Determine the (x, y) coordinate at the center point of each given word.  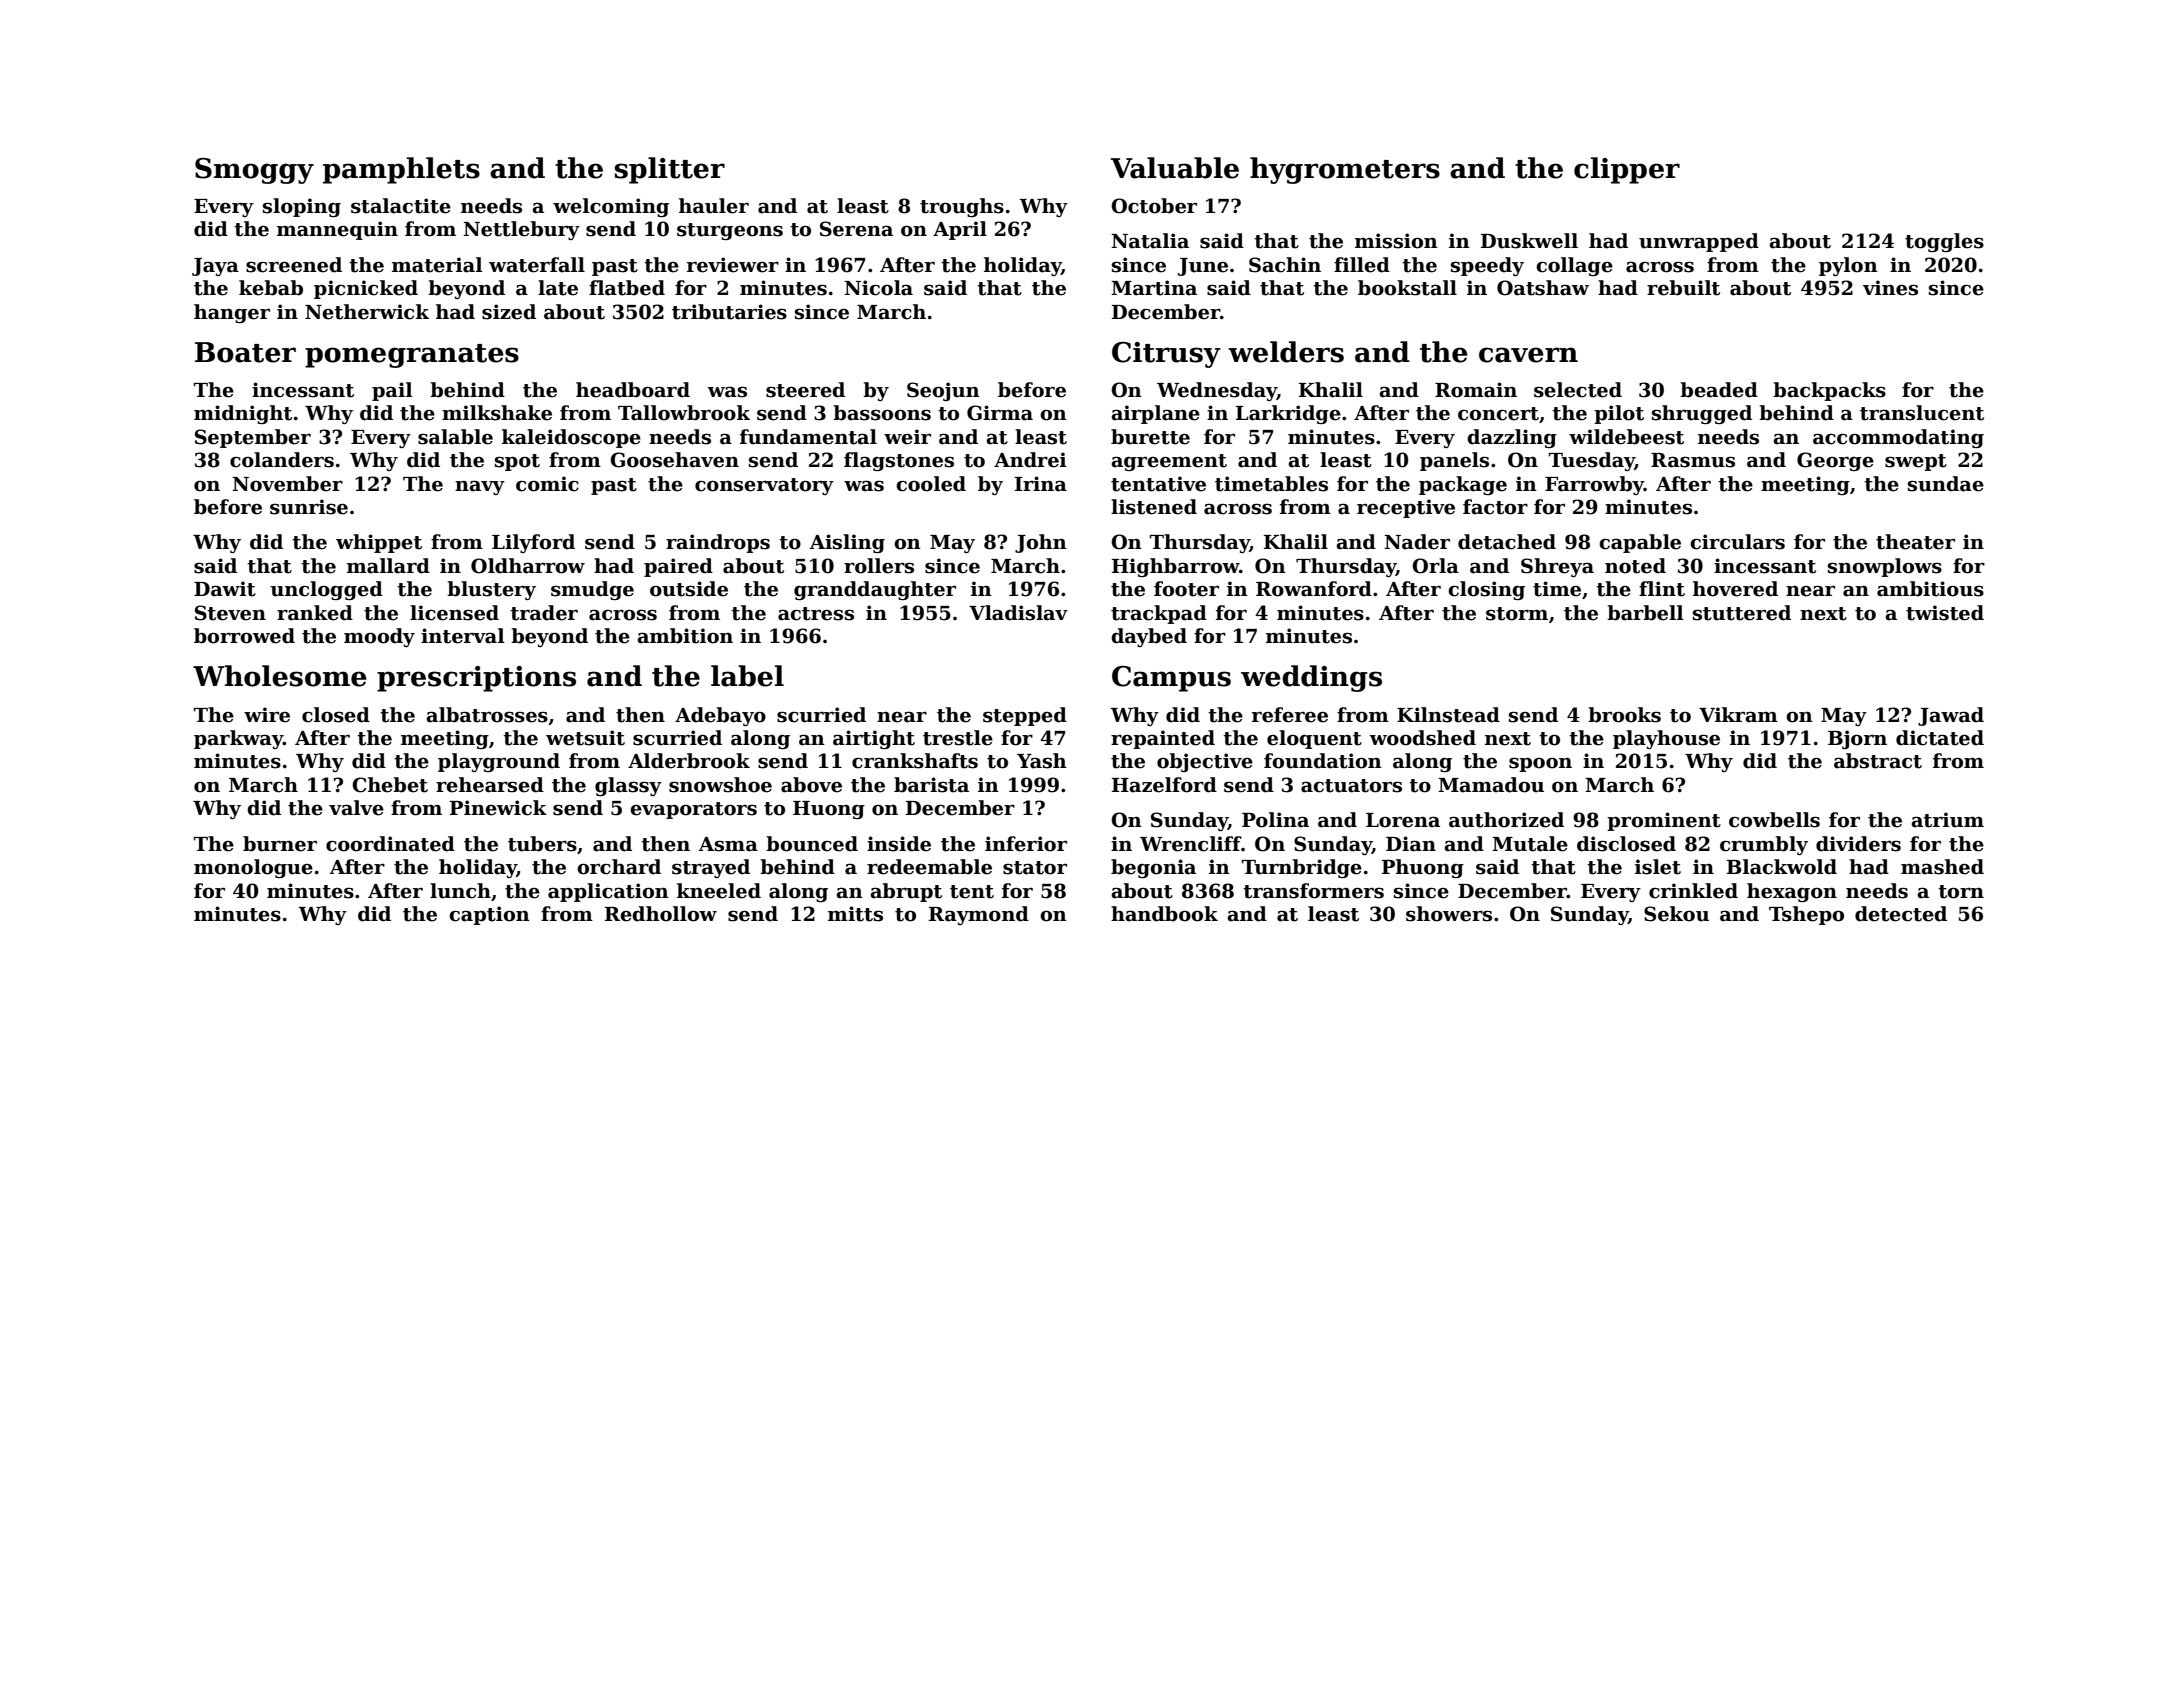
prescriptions (476, 679)
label (747, 676)
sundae (1946, 484)
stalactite (401, 206)
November (287, 484)
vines (1890, 288)
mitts (855, 914)
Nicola (878, 288)
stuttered (1742, 613)
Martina (1154, 288)
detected (1901, 914)
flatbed (627, 288)
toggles (1944, 242)
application (608, 892)
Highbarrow (1176, 567)
